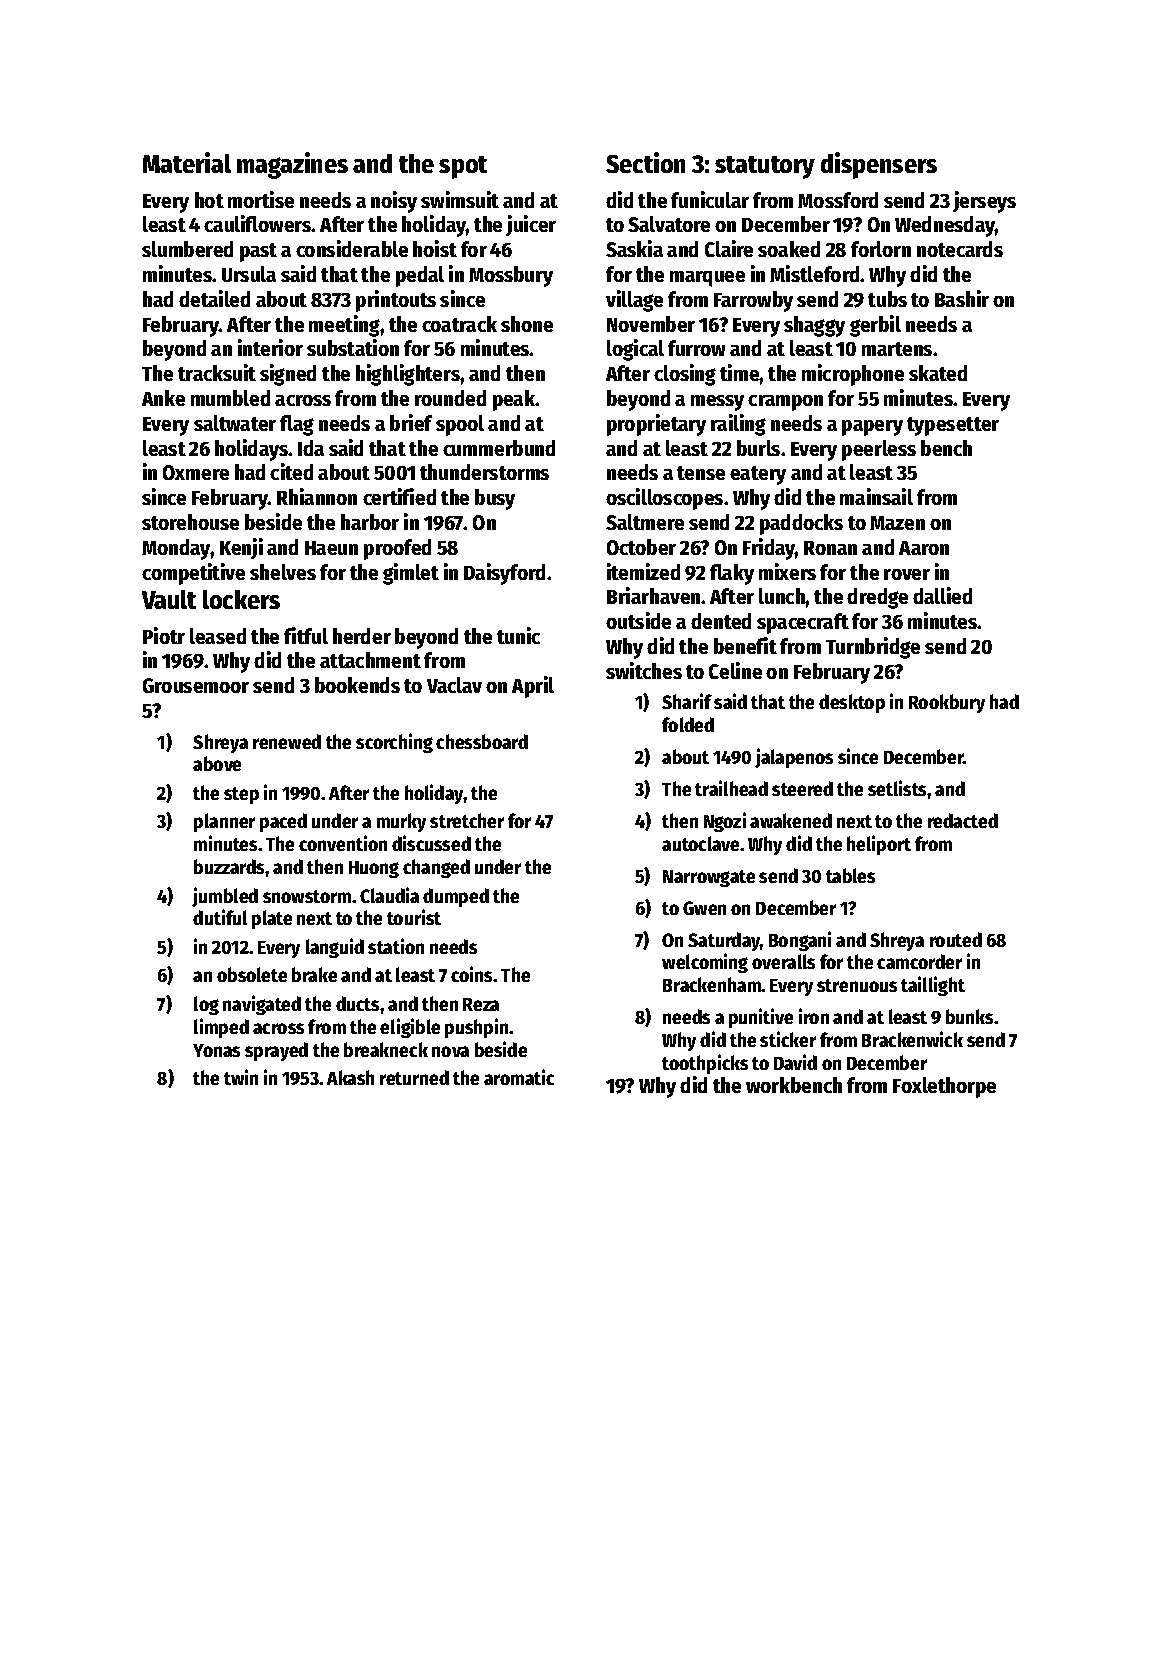 The width and height of the screenshot is (1165, 1654). What do you see at coordinates (794, 758) in the screenshot?
I see `jalapenos` at bounding box center [794, 758].
